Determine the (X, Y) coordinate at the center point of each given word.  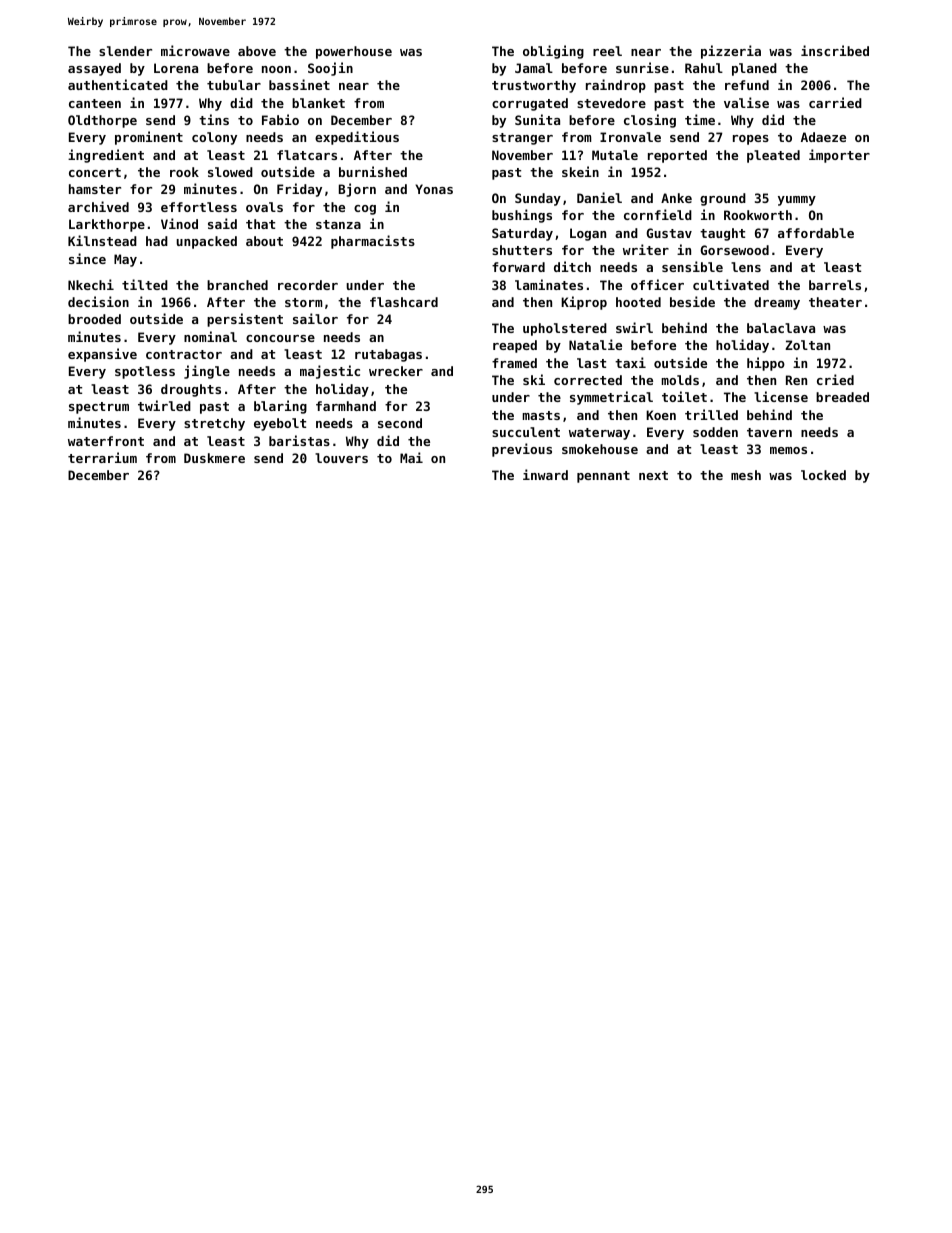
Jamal (534, 68)
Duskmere (214, 458)
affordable (816, 233)
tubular (234, 85)
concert (95, 172)
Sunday (538, 199)
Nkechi (91, 284)
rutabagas (388, 355)
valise (746, 102)
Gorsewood (734, 250)
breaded (842, 397)
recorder (308, 285)
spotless (145, 372)
